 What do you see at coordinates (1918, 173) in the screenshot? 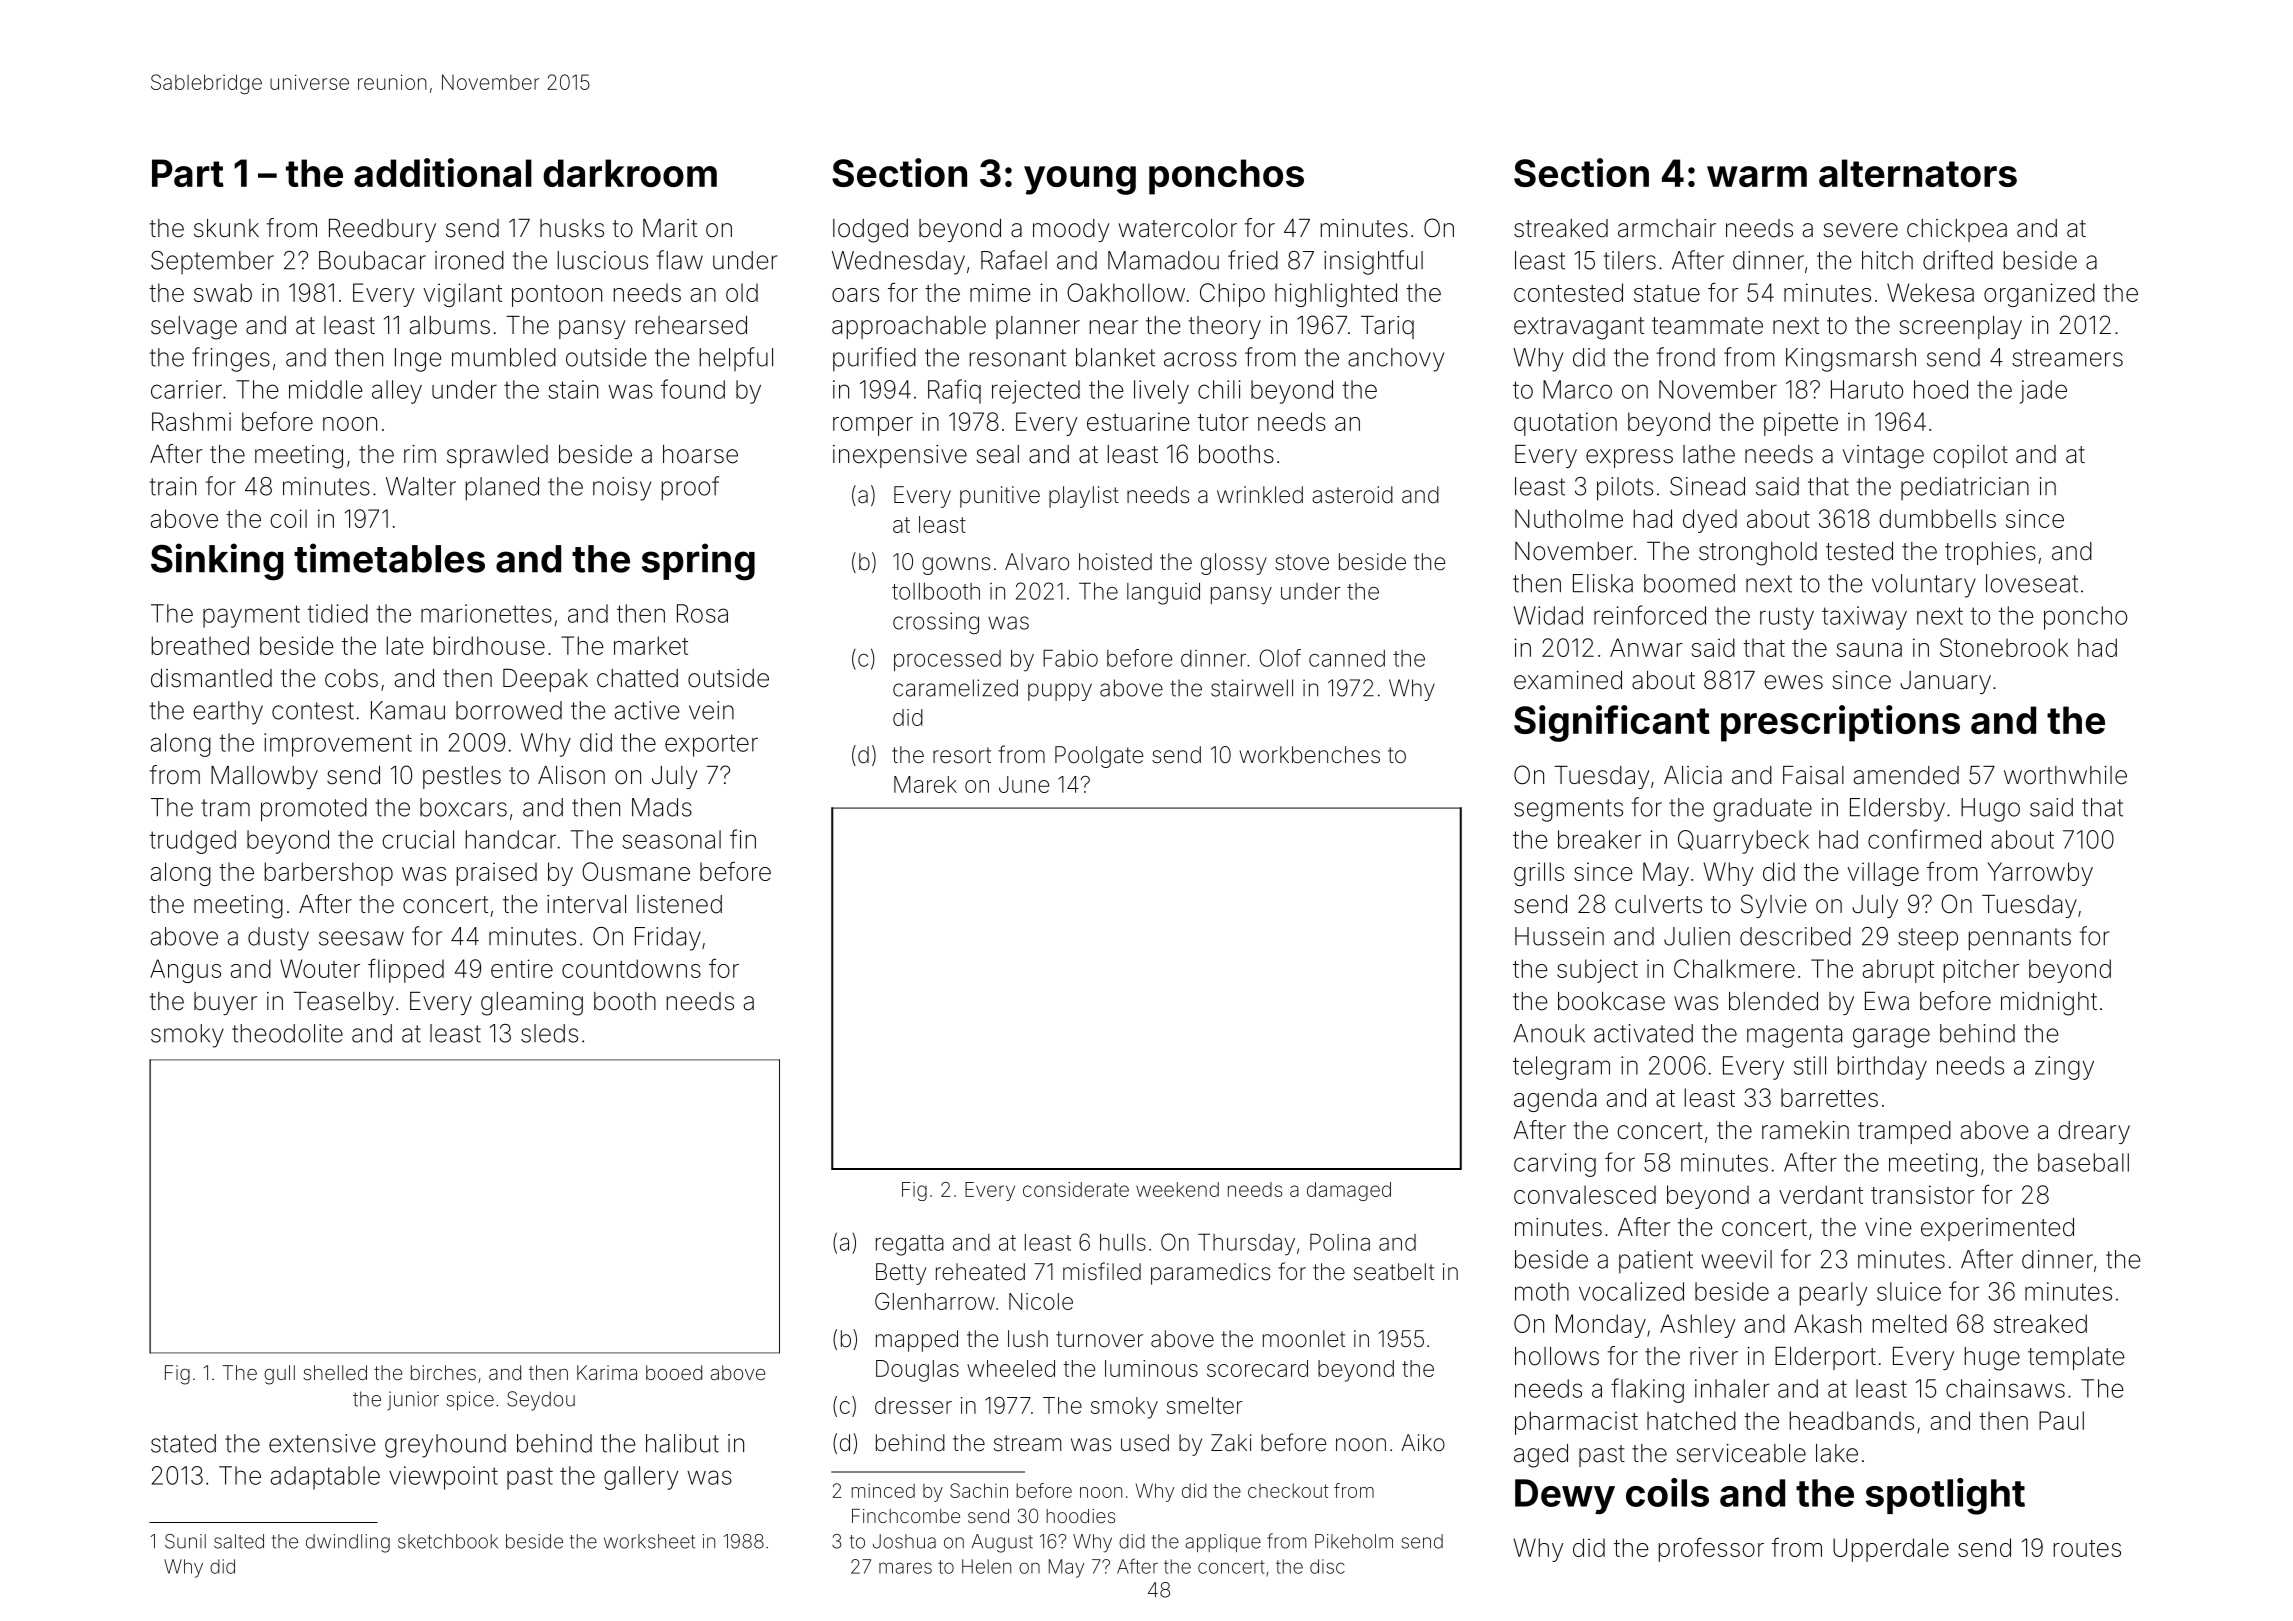
I see `alternators` at bounding box center [1918, 173].
